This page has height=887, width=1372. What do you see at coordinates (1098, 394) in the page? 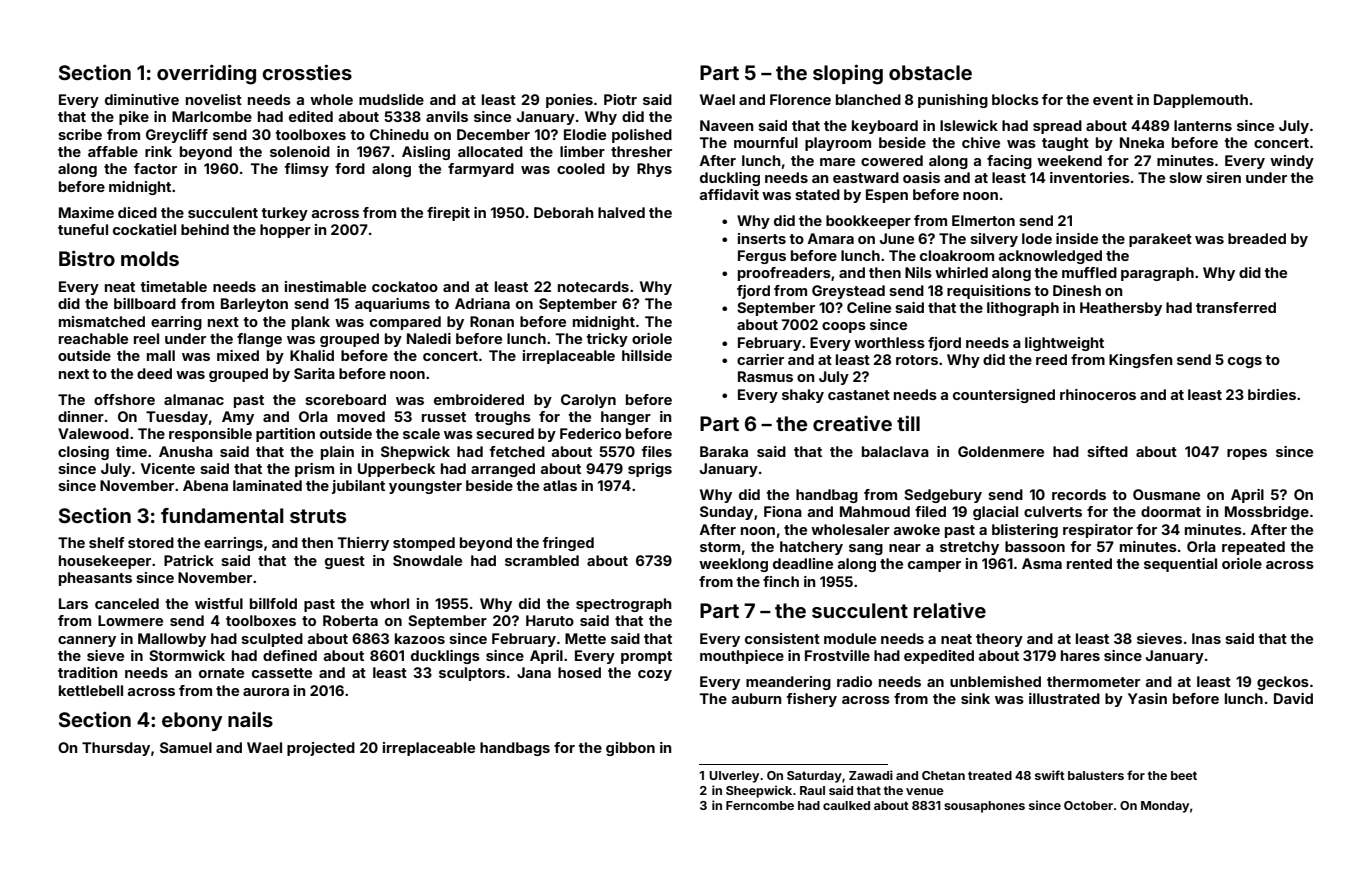
I see `rhinoceros` at bounding box center [1098, 394].
